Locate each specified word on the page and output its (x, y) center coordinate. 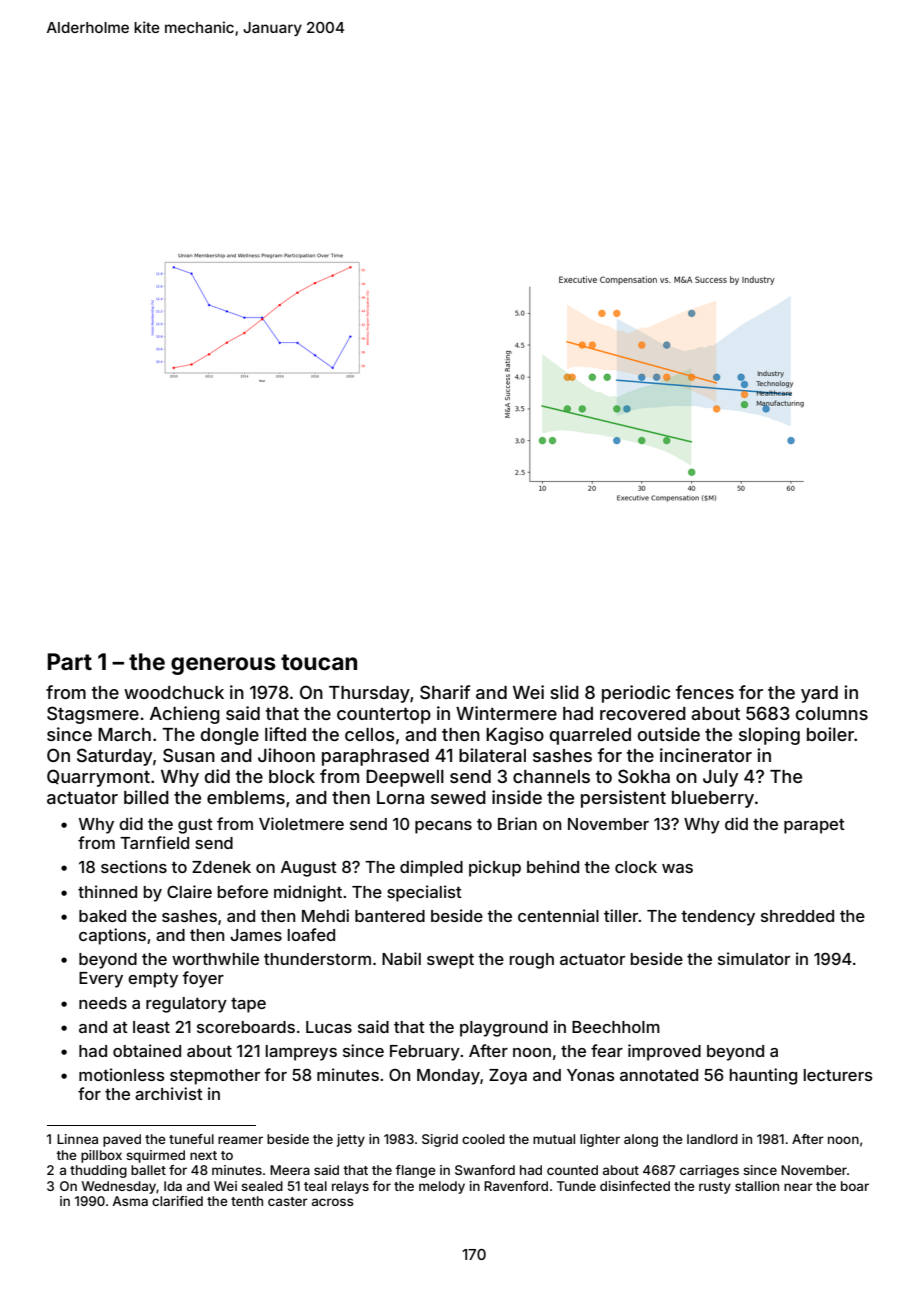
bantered (390, 916)
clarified (177, 1201)
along (641, 1140)
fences (705, 692)
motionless (122, 1074)
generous (223, 666)
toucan (319, 662)
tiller (621, 915)
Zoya (508, 1077)
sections (134, 866)
